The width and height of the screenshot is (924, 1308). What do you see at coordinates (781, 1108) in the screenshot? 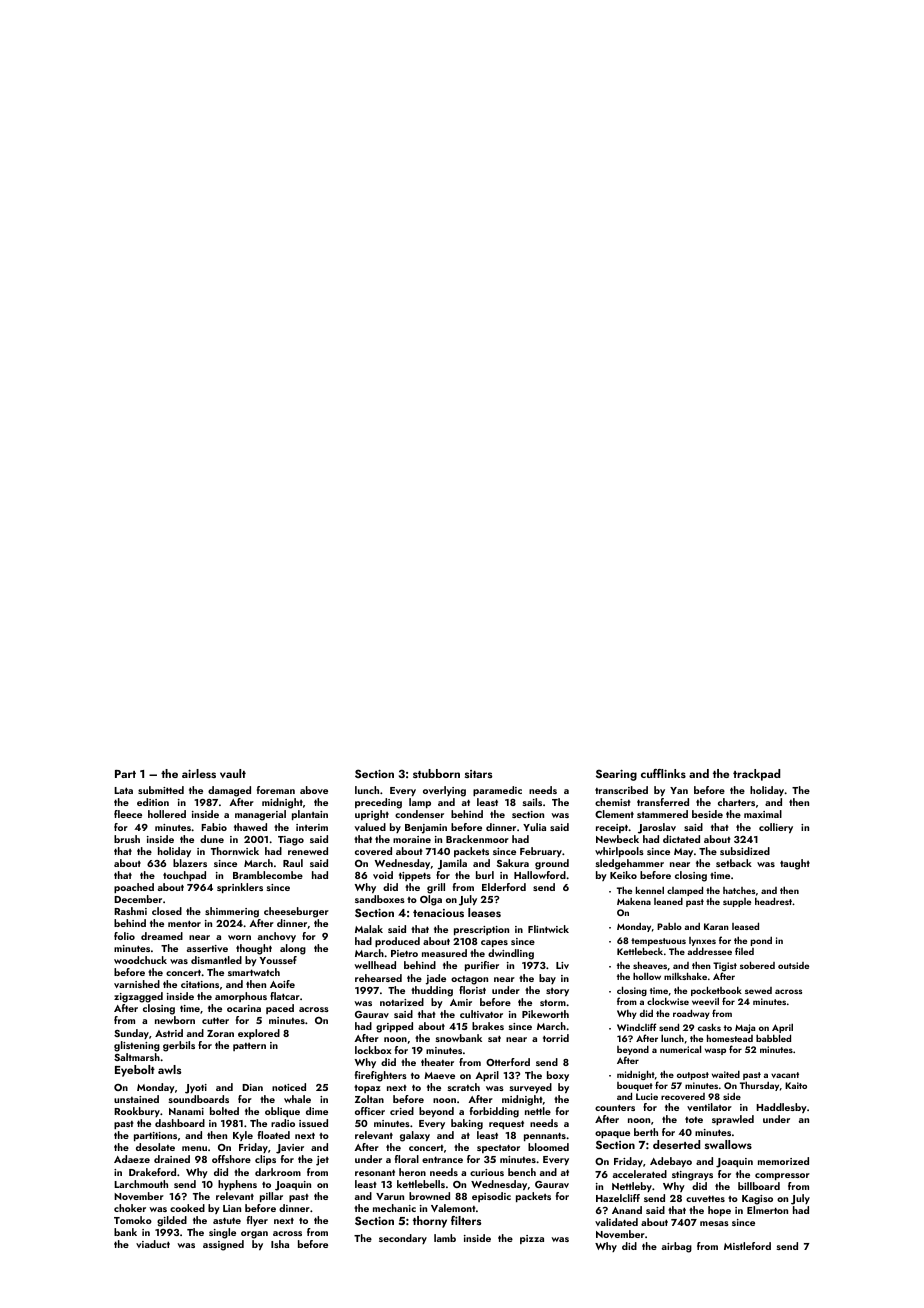
I see `Haddlesby` at bounding box center [781, 1108].
